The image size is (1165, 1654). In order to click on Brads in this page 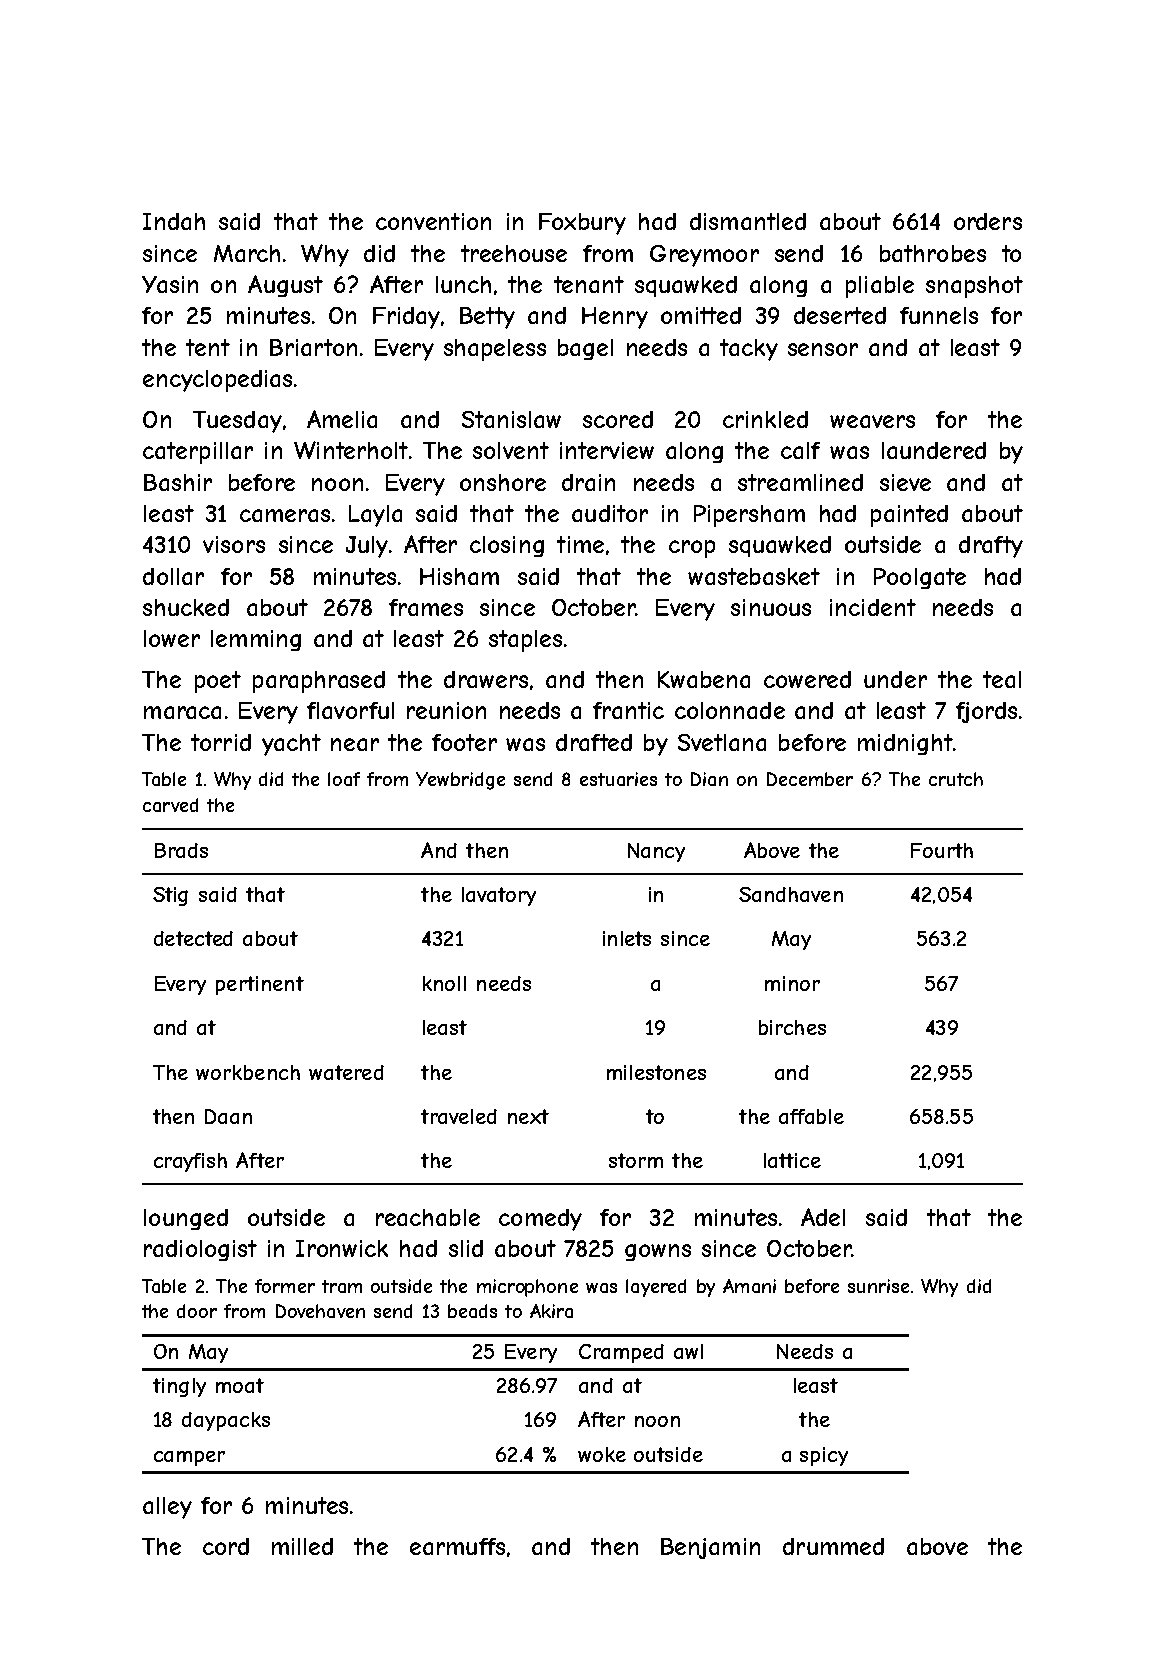, I will do `click(181, 850)`.
